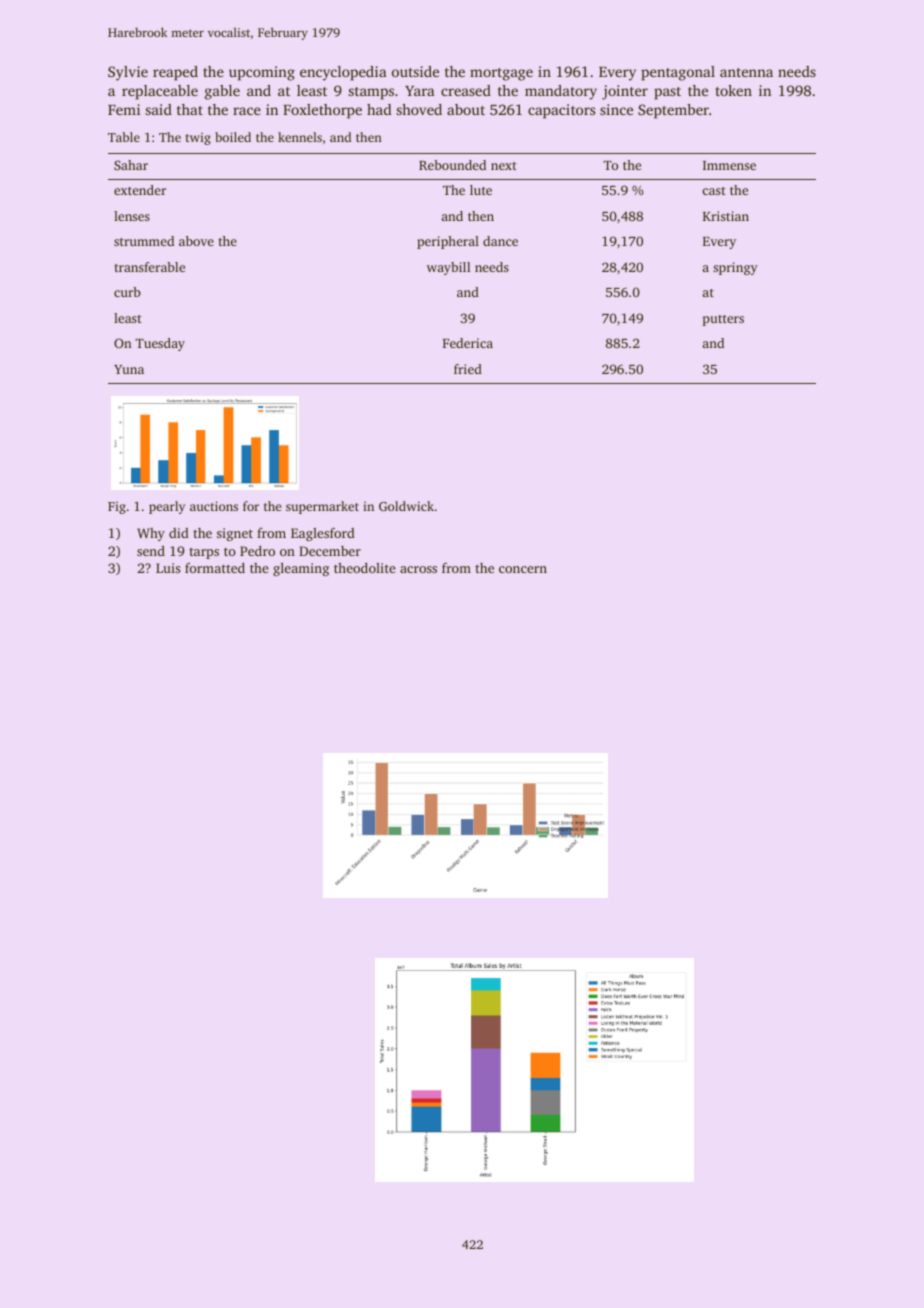 The height and width of the screenshot is (1308, 924). What do you see at coordinates (735, 268) in the screenshot?
I see `springy` at bounding box center [735, 268].
